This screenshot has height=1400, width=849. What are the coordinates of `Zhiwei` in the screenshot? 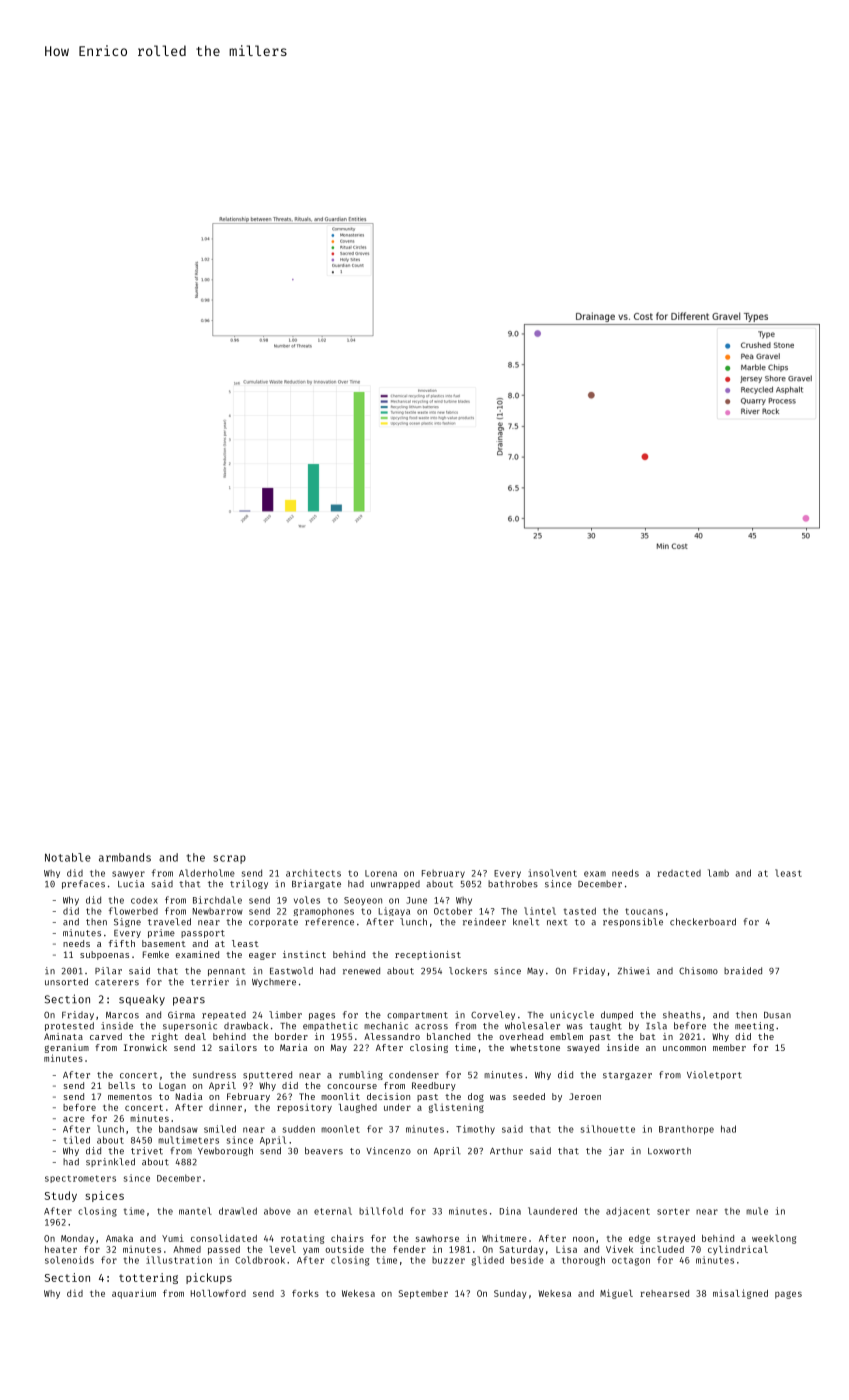 It's located at (634, 971).
